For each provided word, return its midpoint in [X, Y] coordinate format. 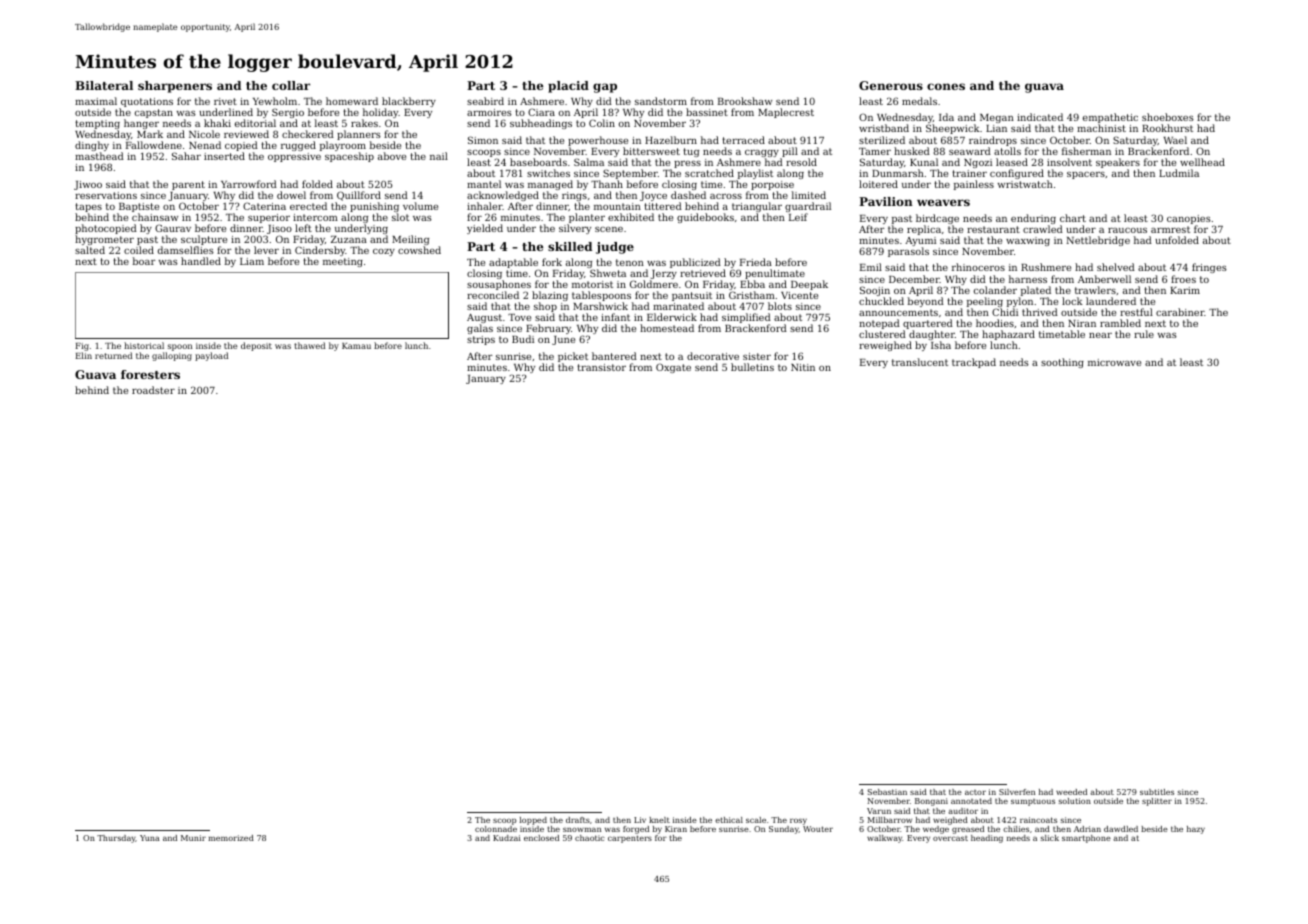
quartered [928, 324]
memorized [231, 838]
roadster [153, 390]
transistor [601, 367]
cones [946, 86]
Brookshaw [745, 101]
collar [291, 85]
